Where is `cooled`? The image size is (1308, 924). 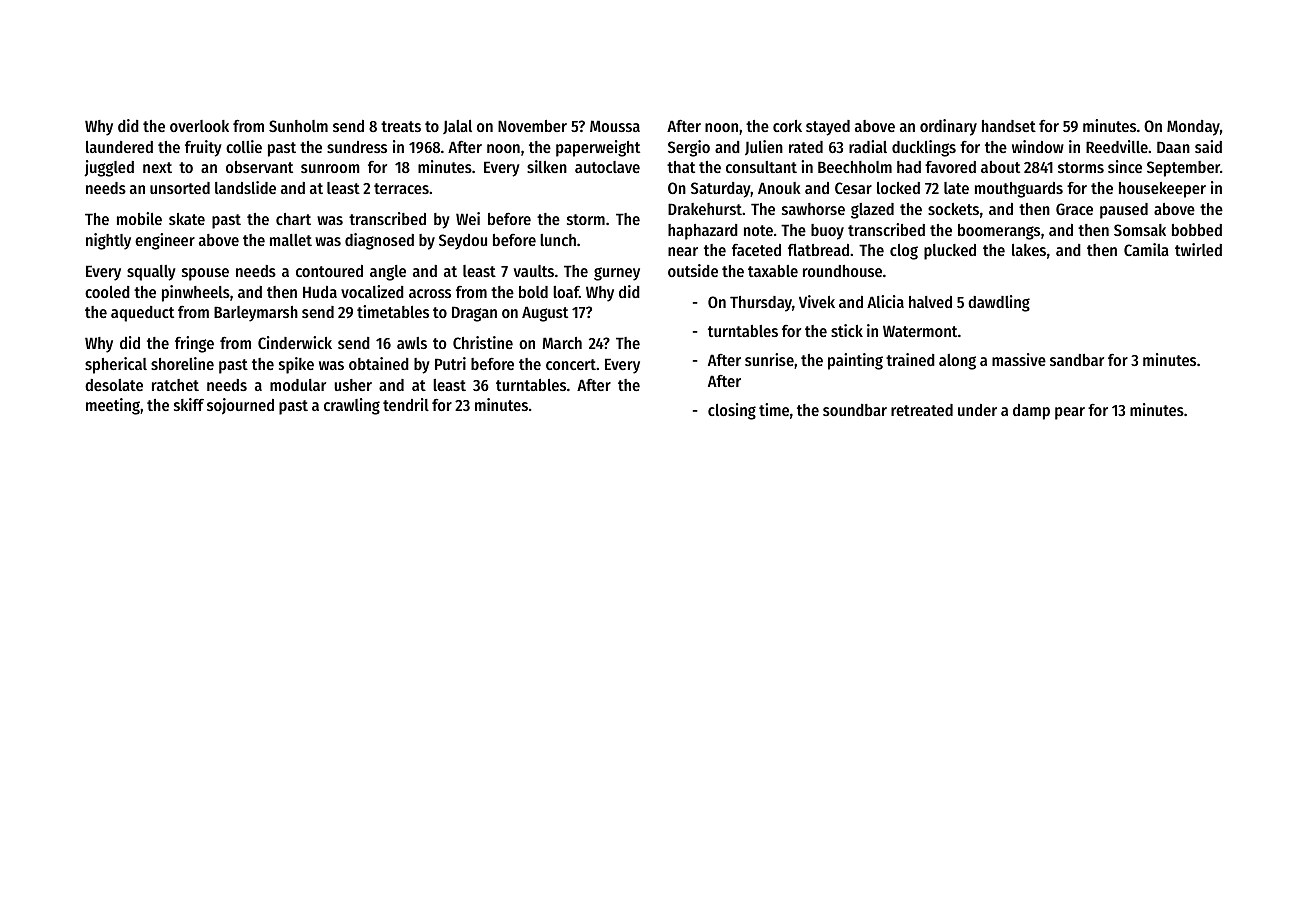 cooled is located at coordinates (107, 292).
